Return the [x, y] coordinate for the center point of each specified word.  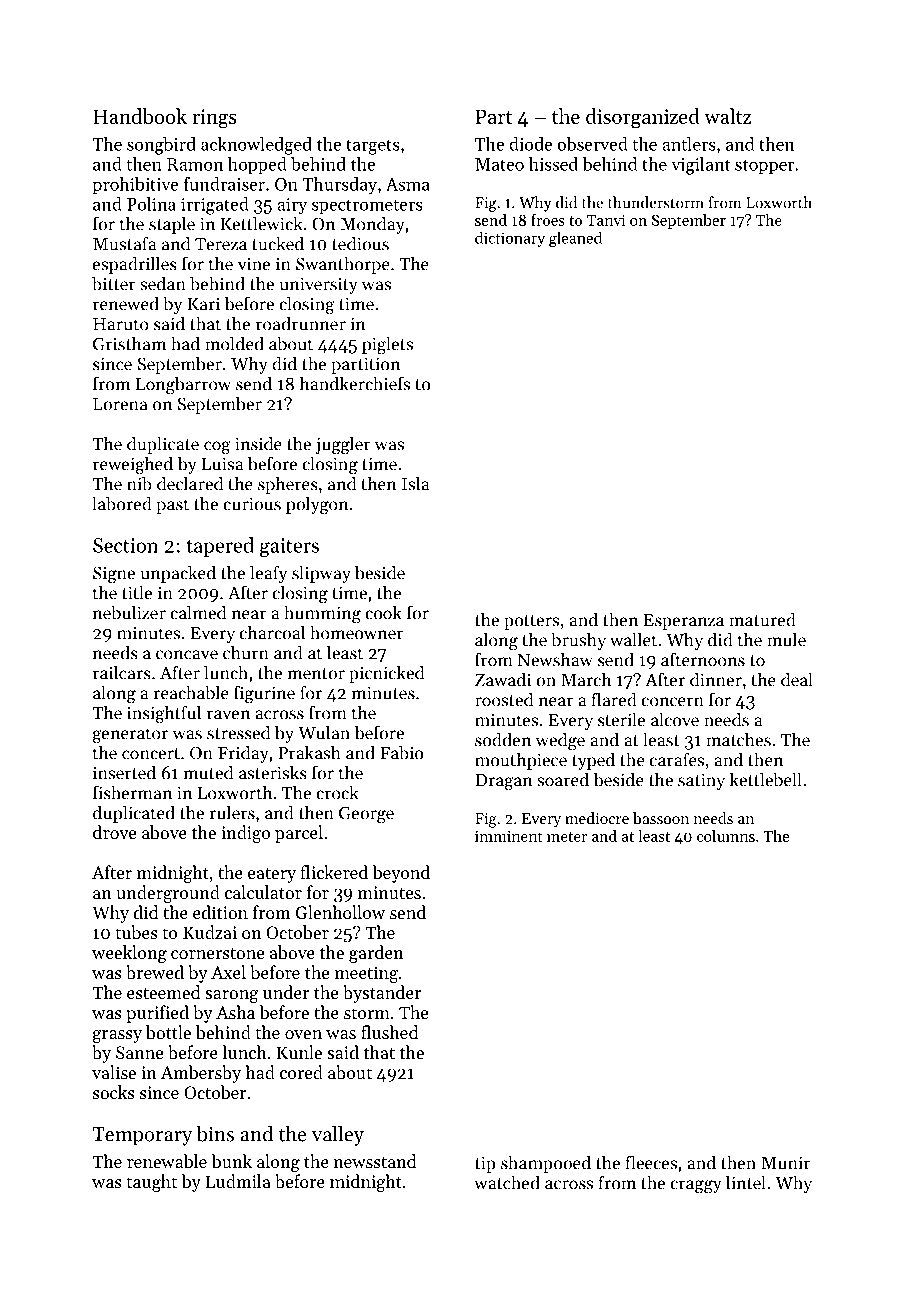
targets [373, 147]
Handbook [140, 116]
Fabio [401, 752]
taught [151, 1183]
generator [130, 736]
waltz [727, 116]
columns [726, 836]
